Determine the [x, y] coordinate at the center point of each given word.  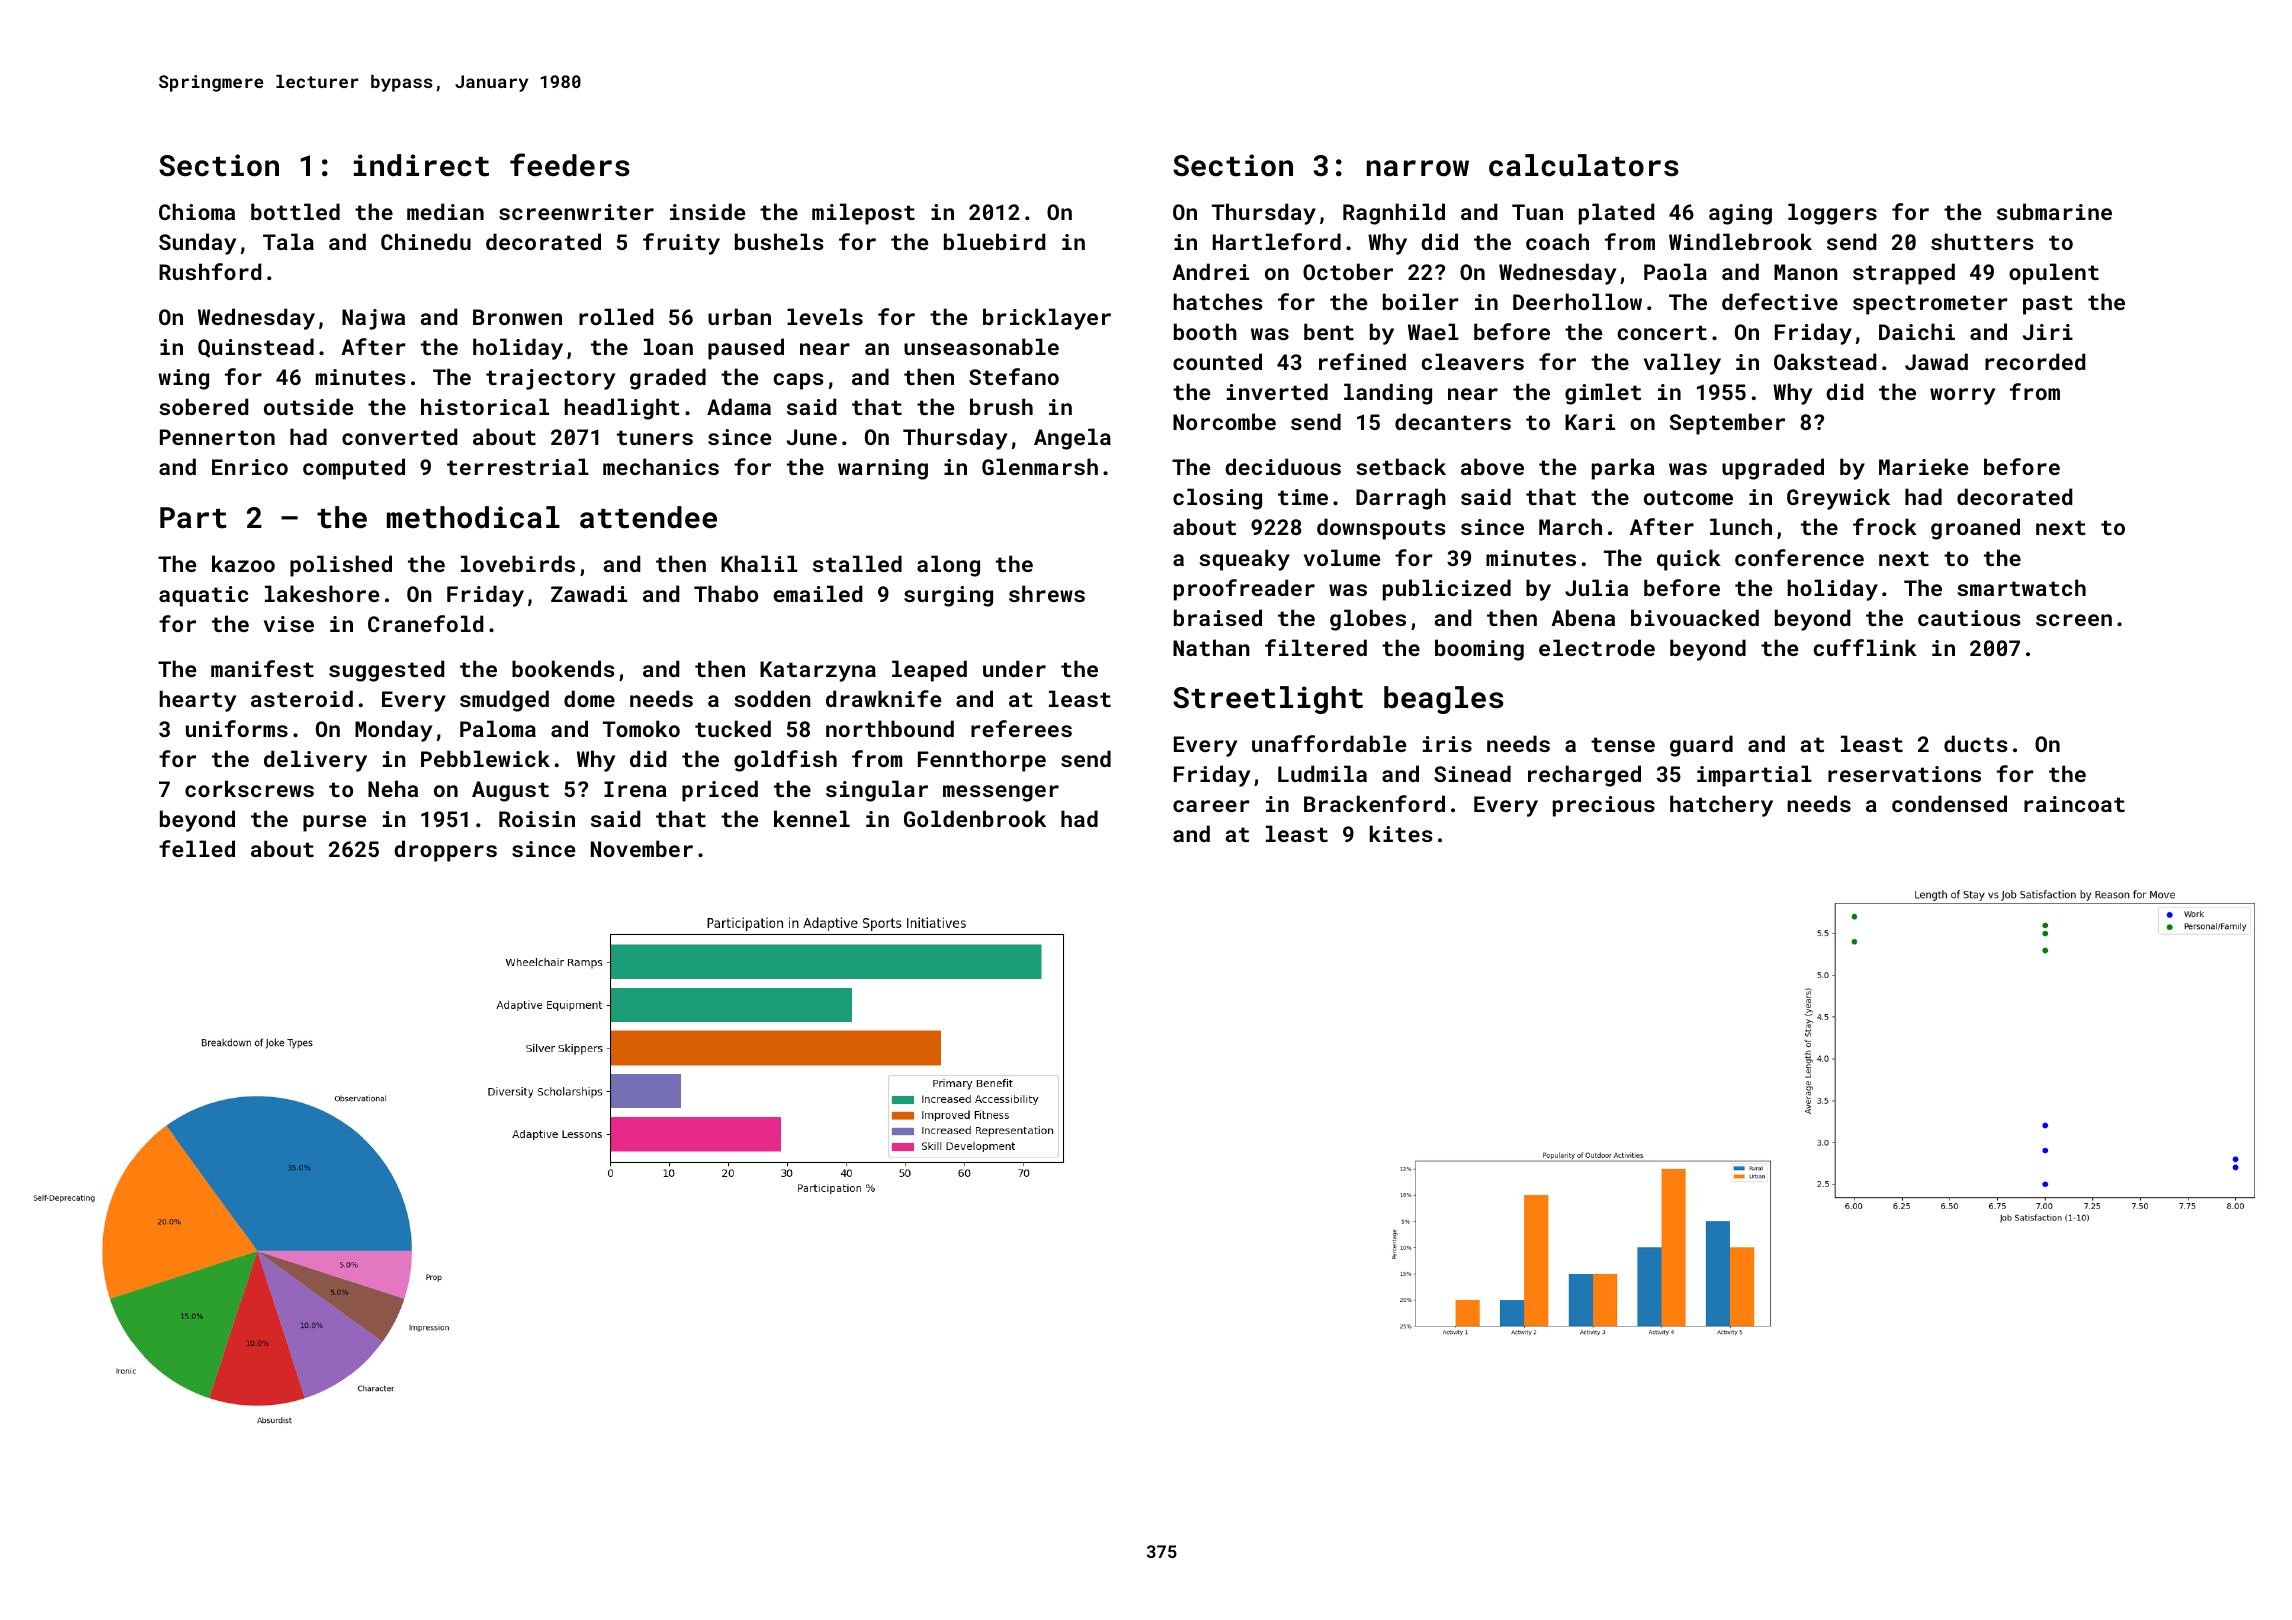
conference [1799, 557]
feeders [570, 165]
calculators [1584, 165]
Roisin [537, 819]
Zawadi [589, 593]
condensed [1949, 803]
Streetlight [1268, 700]
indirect [421, 165]
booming [1479, 650]
